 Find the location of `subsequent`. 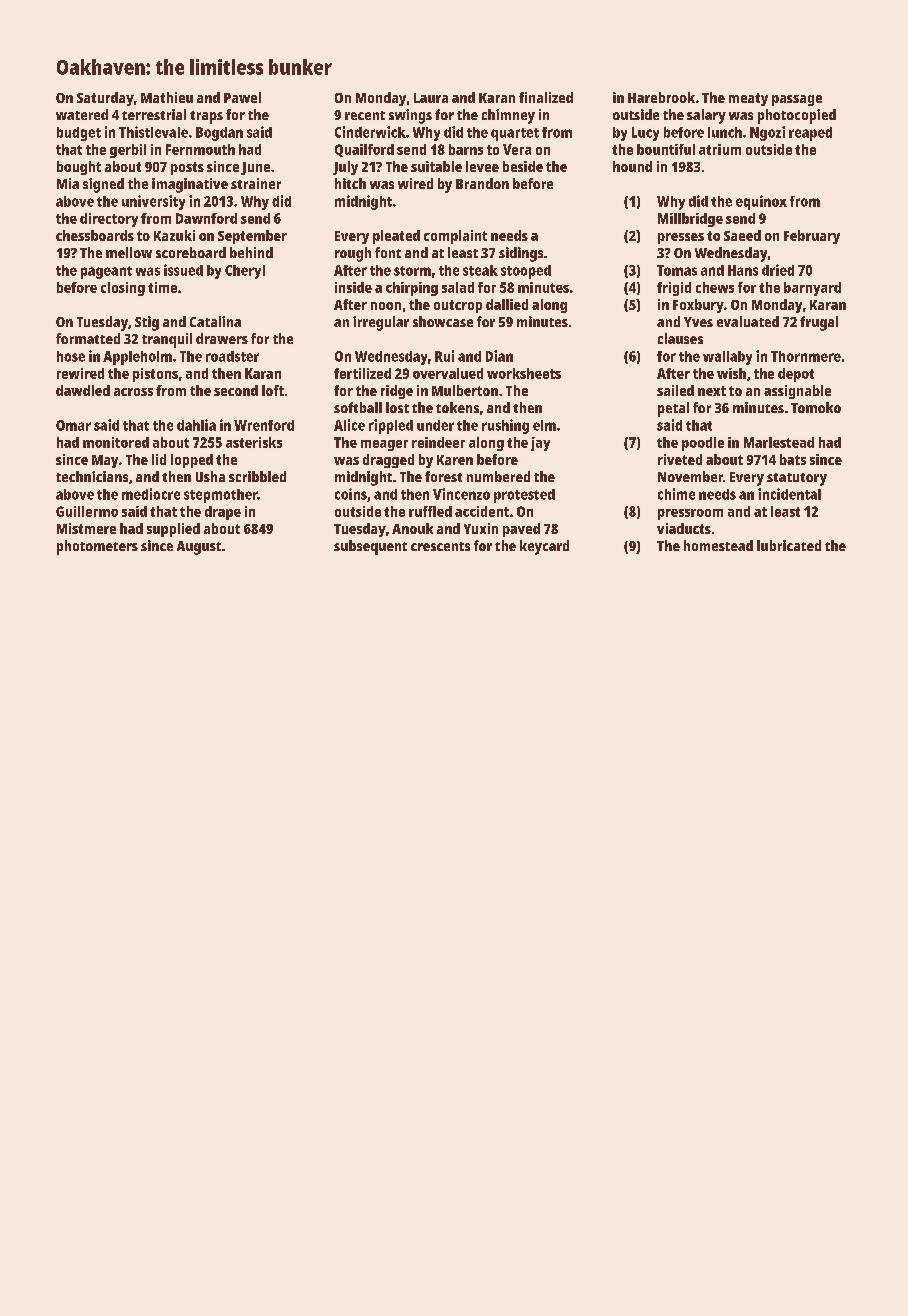

subsequent is located at coordinates (370, 547).
